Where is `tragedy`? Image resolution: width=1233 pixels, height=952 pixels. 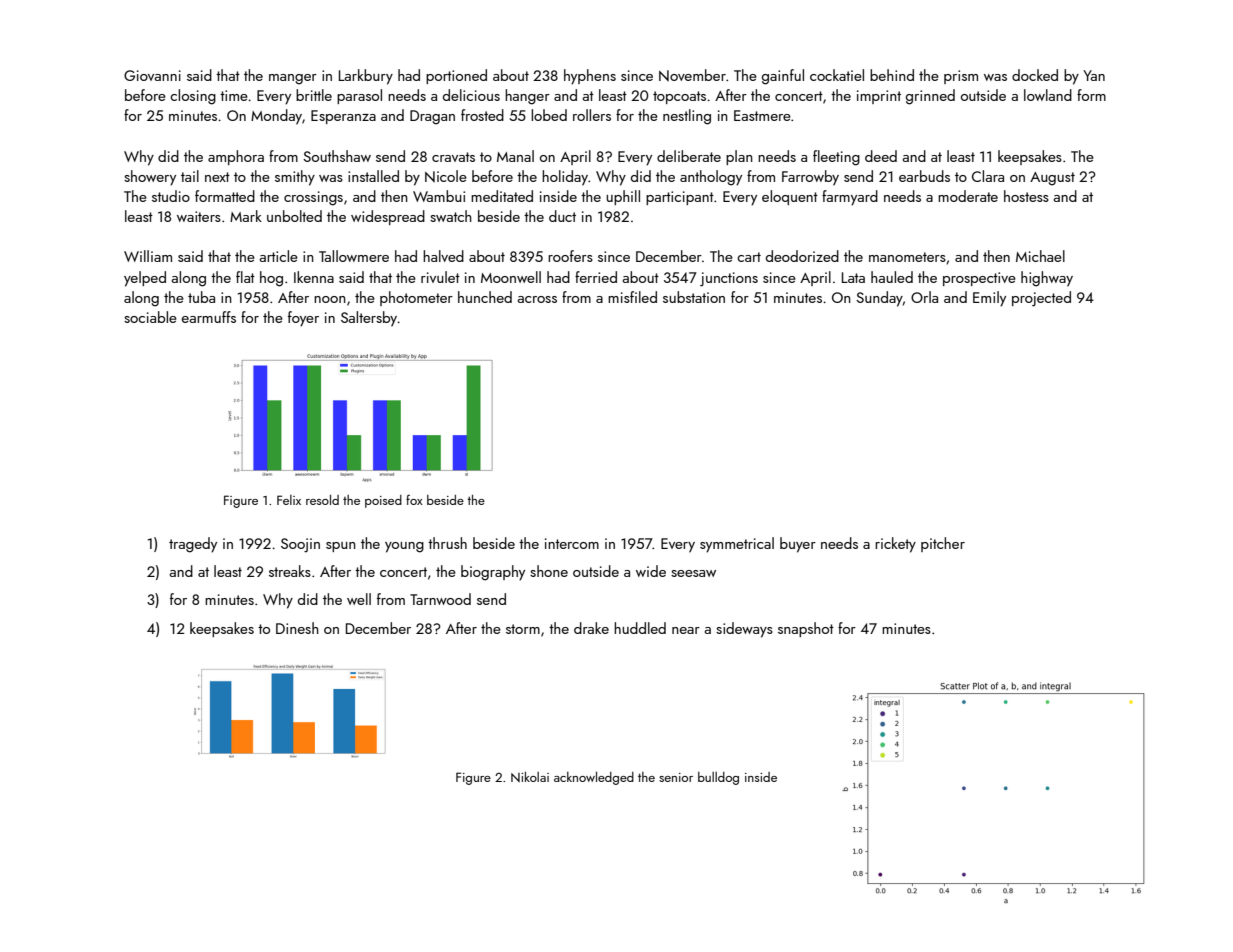
tragedy is located at coordinates (193, 545).
